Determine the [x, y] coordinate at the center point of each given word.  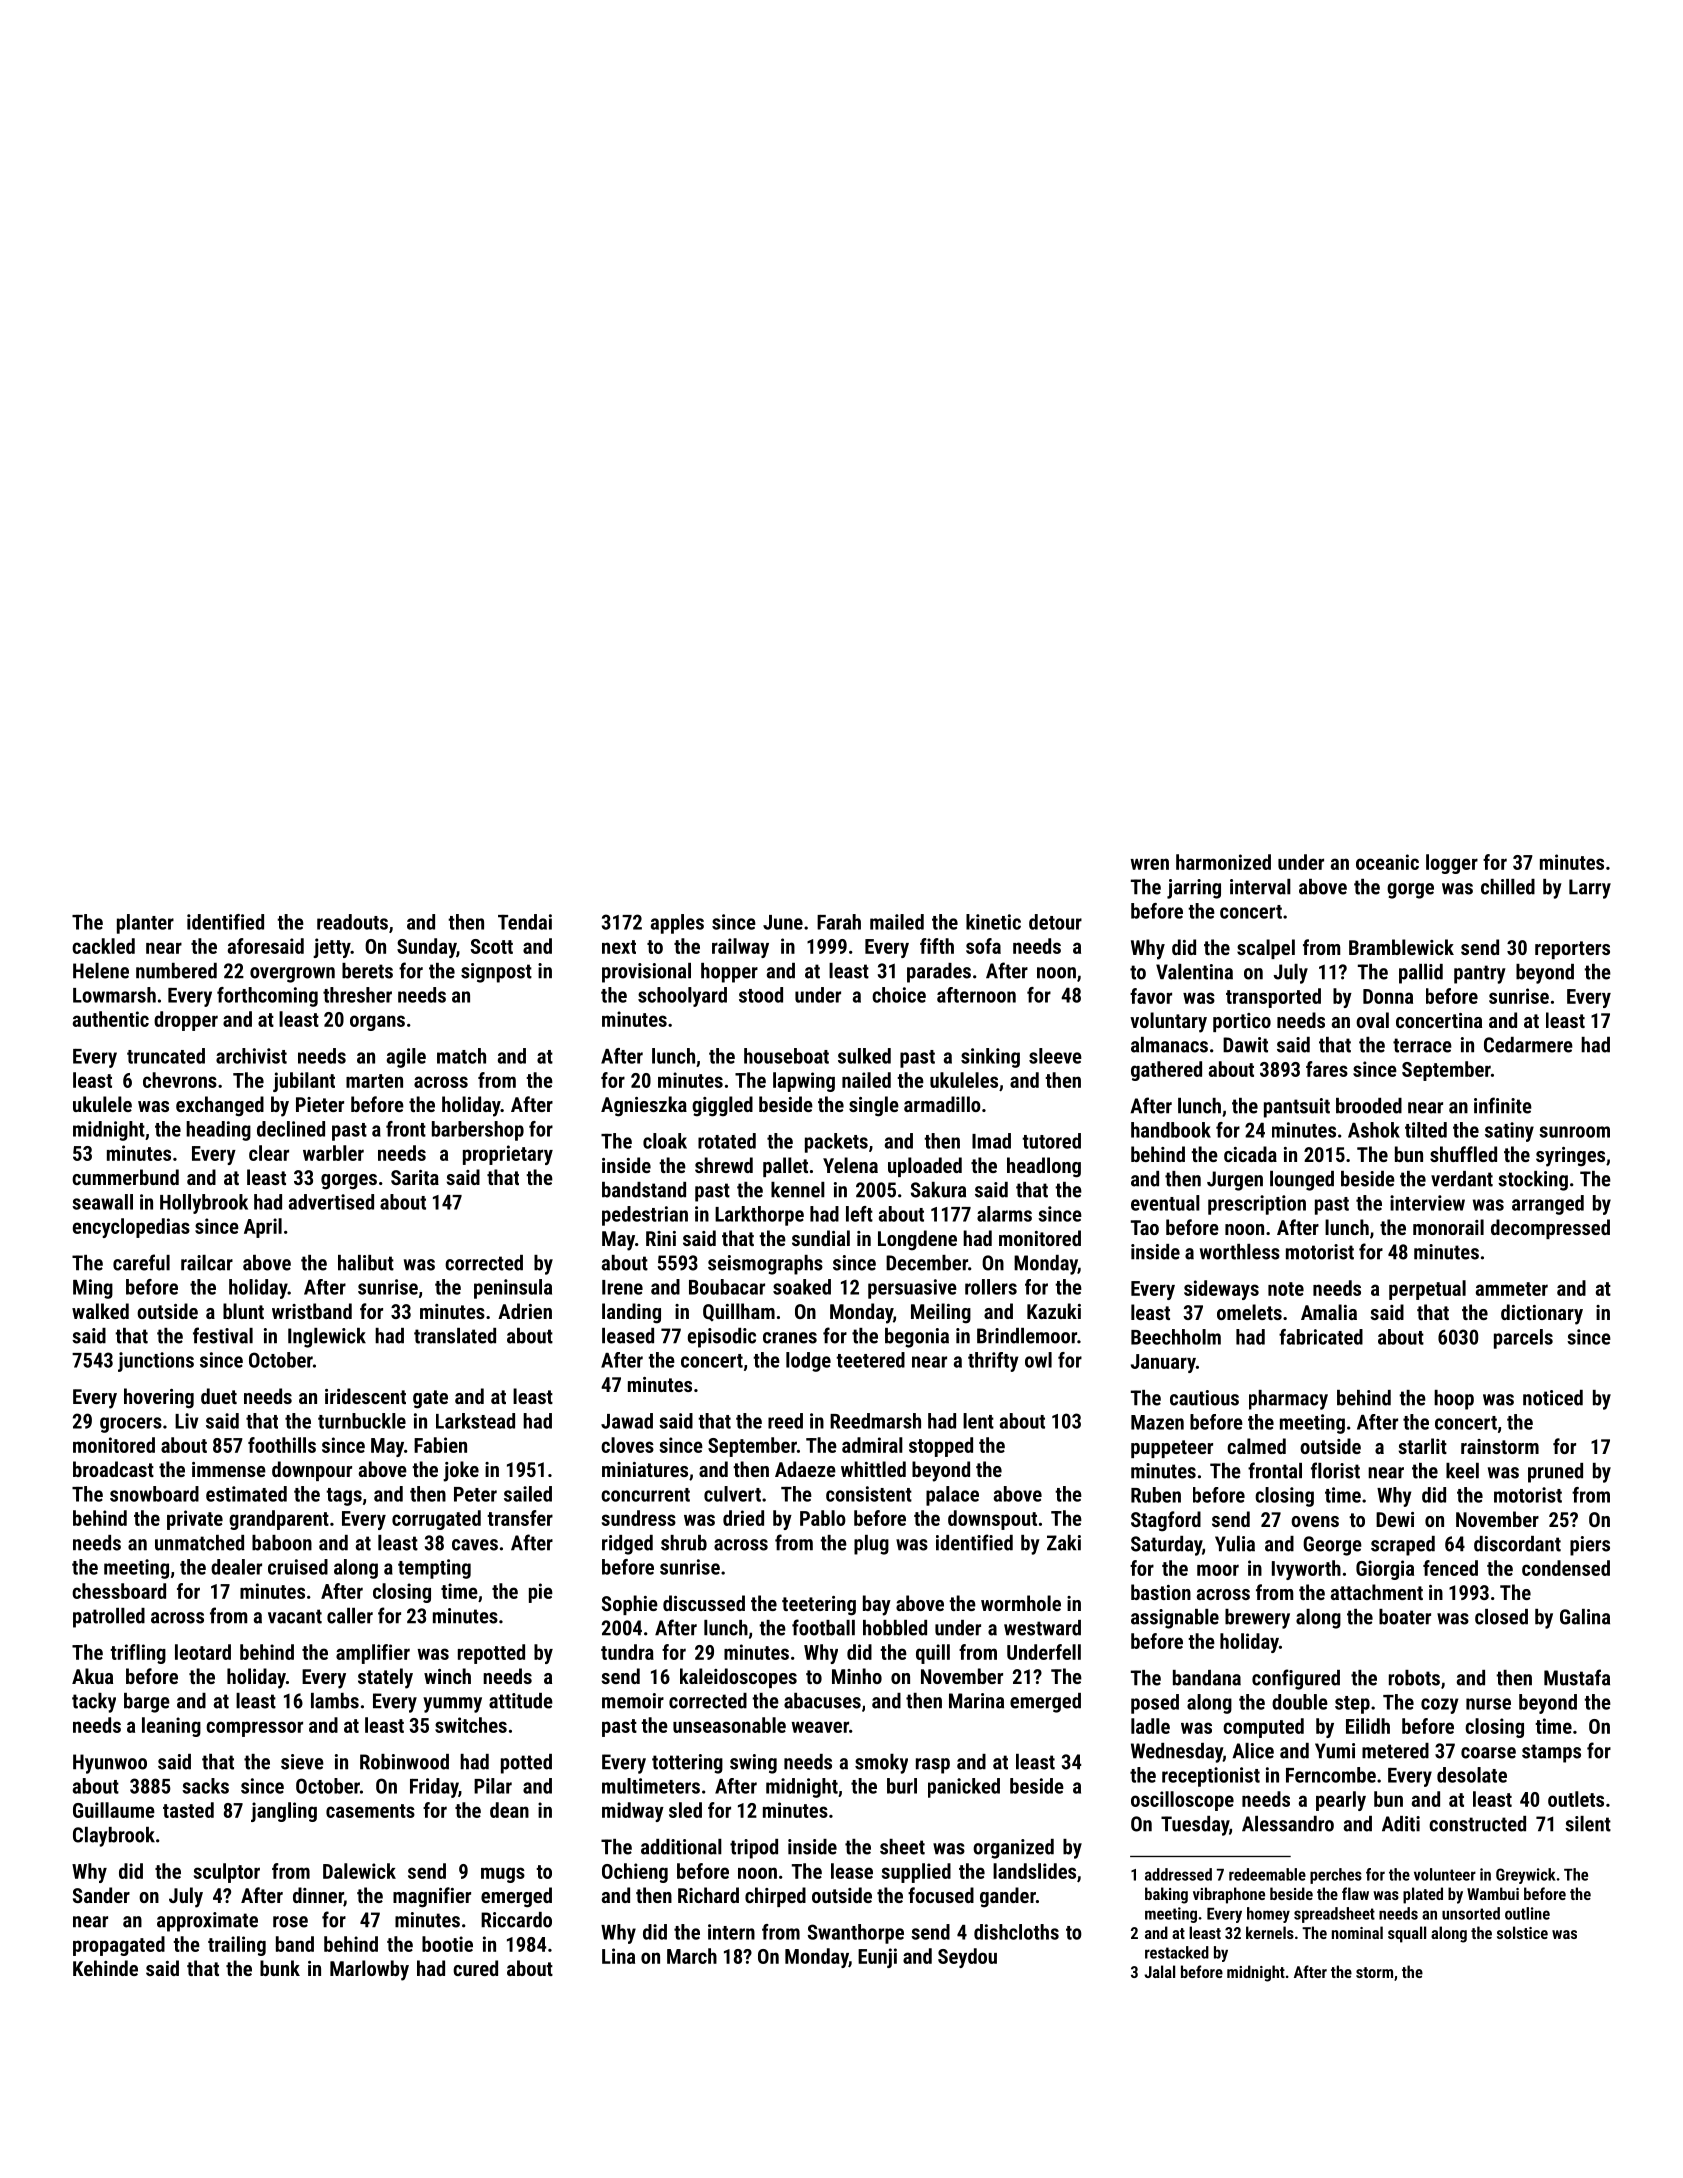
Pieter [320, 1104]
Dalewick [359, 1871]
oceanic [1387, 862]
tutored [1051, 1141]
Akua [92, 1676]
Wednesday [1177, 1753]
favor [1151, 996]
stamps [1551, 1753]
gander [1008, 1897]
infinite [1503, 1105]
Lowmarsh [114, 995]
